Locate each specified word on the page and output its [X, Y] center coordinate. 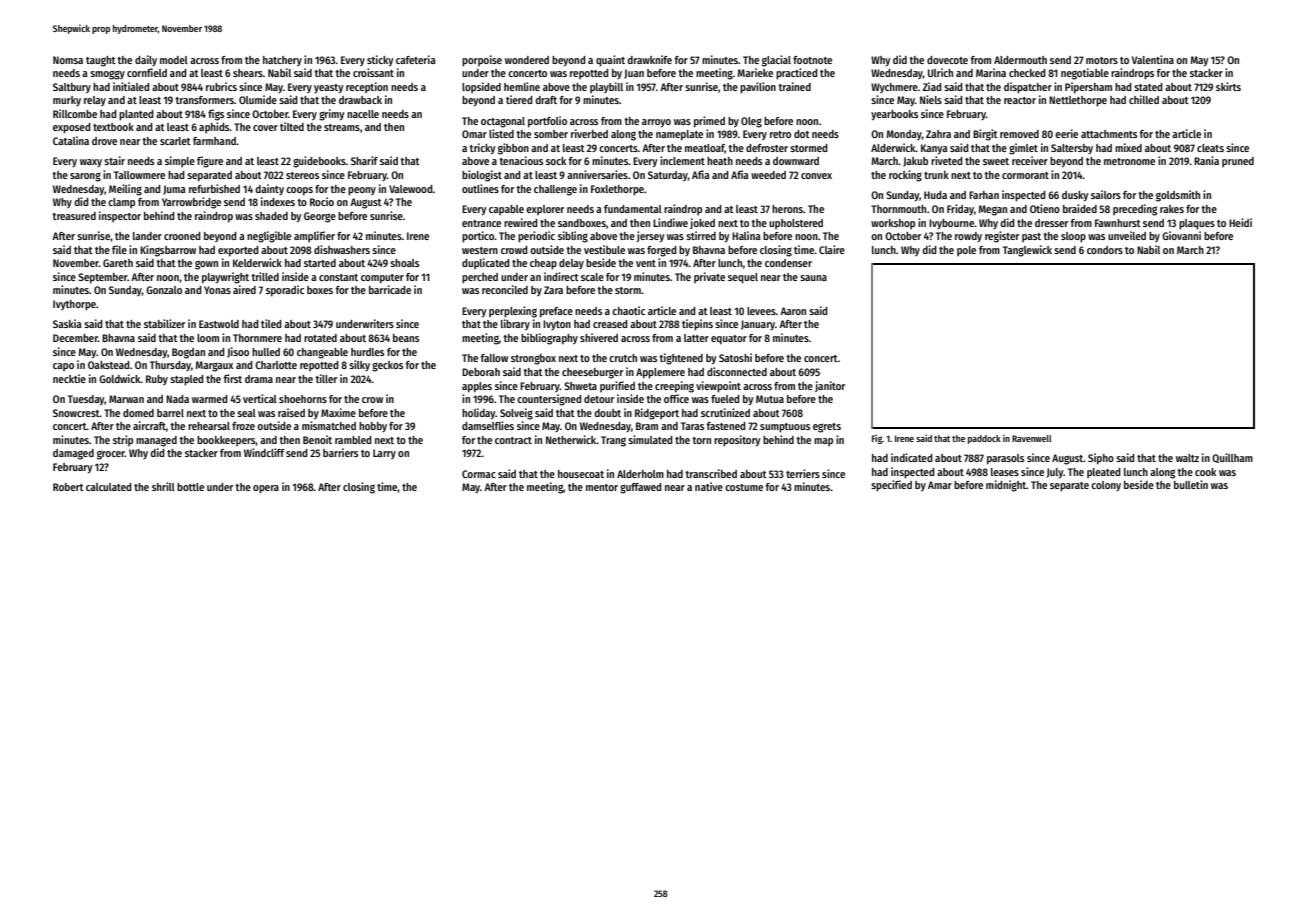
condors [1105, 250]
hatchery [282, 61]
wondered [527, 60]
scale [592, 277]
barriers [340, 452]
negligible [269, 237]
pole [966, 251]
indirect [561, 276]
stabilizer [164, 323]
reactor [1020, 100]
